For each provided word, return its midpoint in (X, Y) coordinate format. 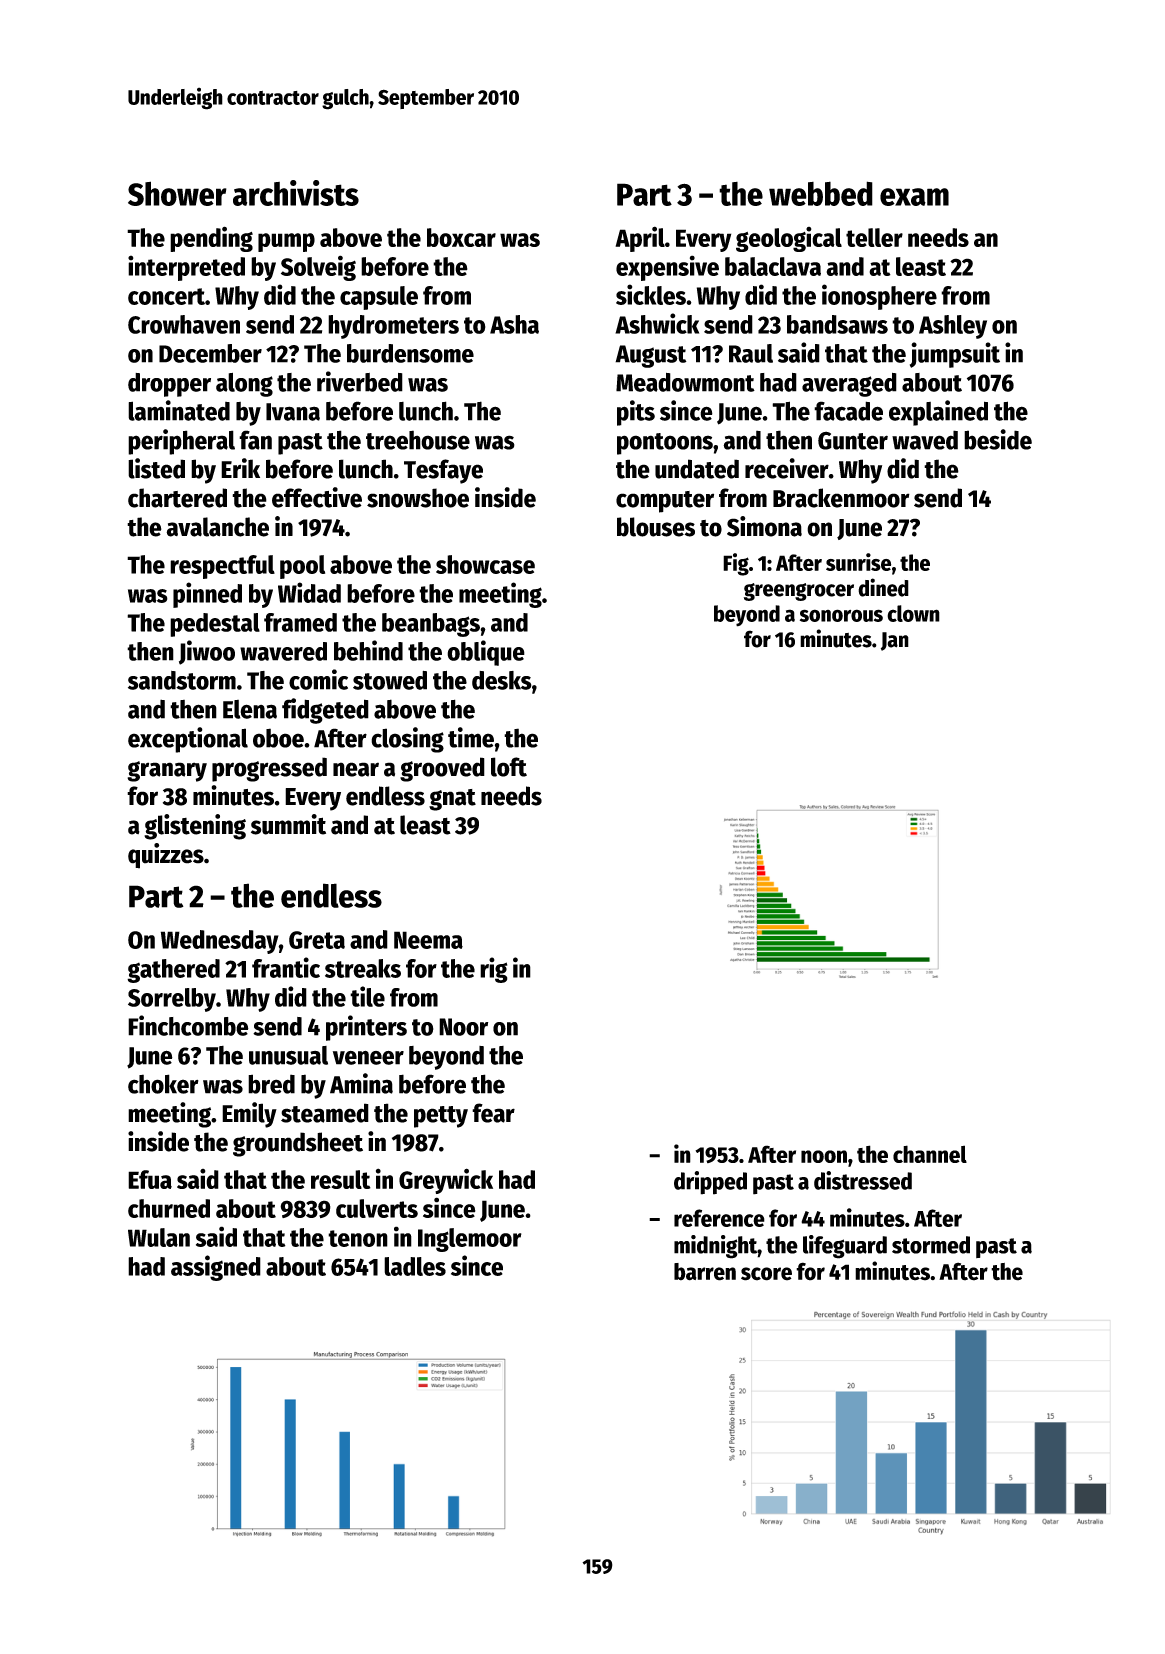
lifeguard (845, 1247)
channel (930, 1154)
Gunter (853, 440)
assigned (216, 1268)
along (244, 385)
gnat (452, 800)
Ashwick (657, 323)
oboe (278, 738)
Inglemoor (470, 1240)
